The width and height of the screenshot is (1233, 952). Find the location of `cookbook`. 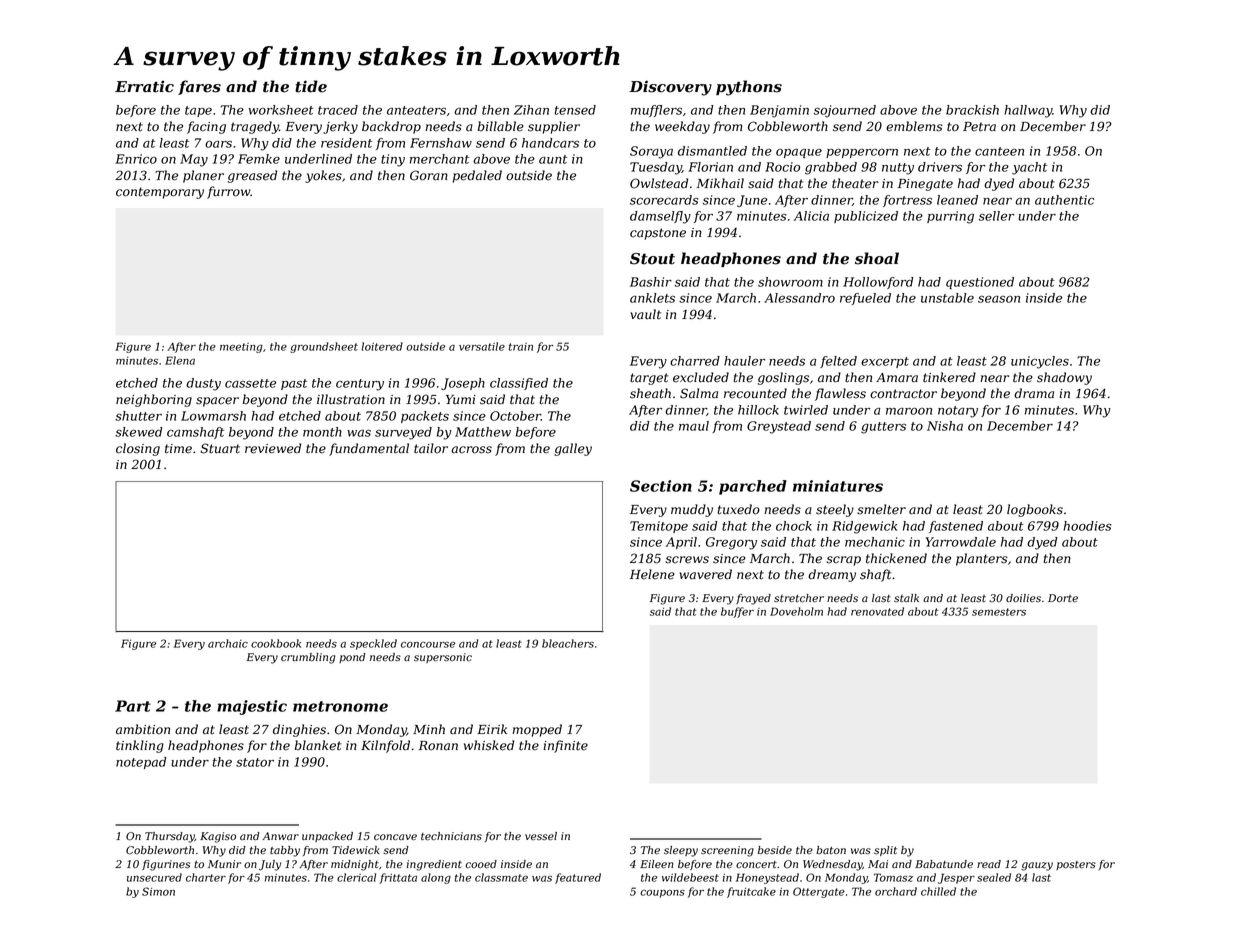

cookbook is located at coordinates (276, 643).
